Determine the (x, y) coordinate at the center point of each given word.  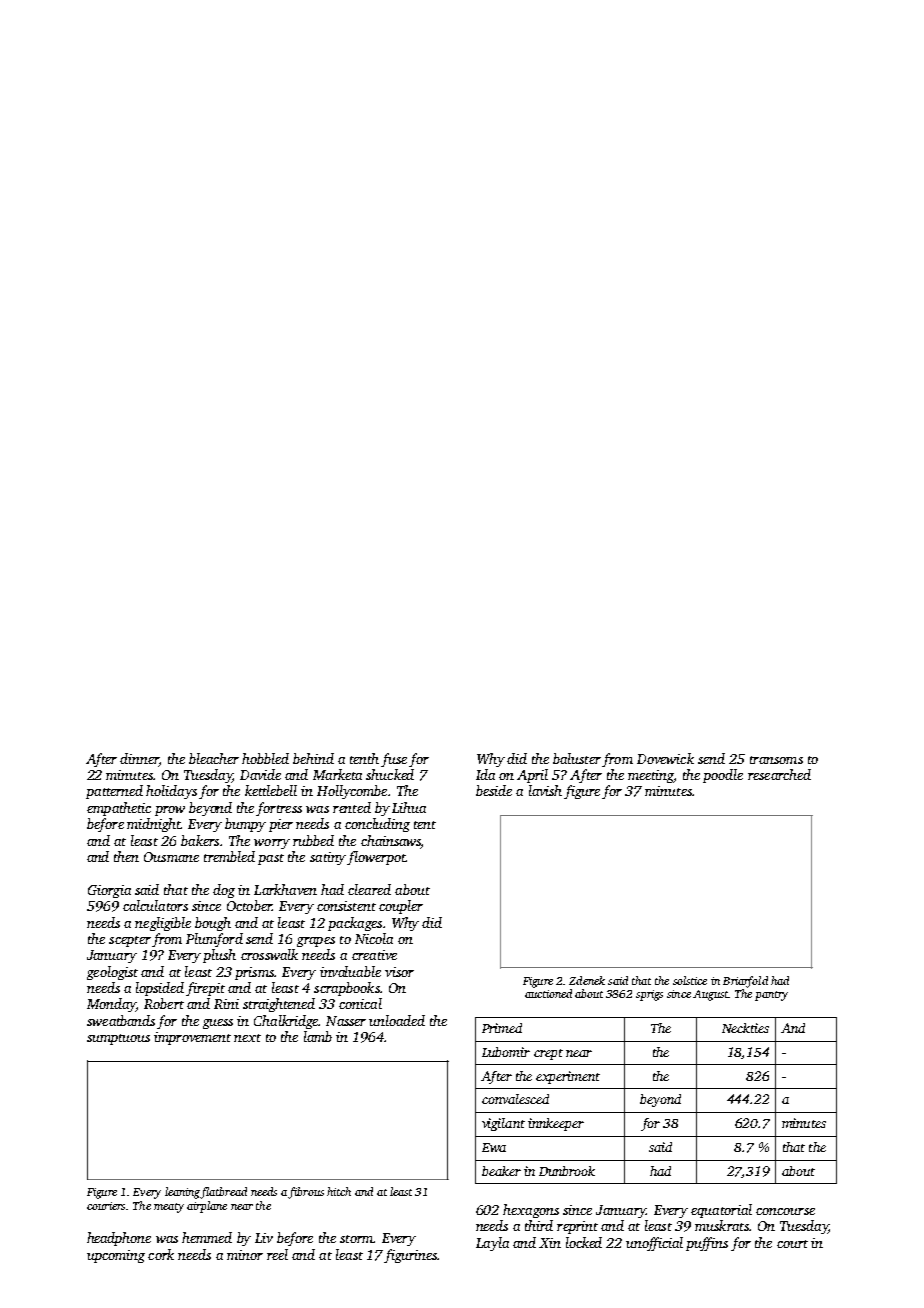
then (126, 856)
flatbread (224, 1193)
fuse (394, 760)
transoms (776, 760)
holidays (171, 792)
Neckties (745, 1028)
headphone (119, 1239)
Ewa (494, 1147)
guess (218, 1024)
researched (779, 774)
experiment (568, 1077)
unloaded (397, 1020)
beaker (501, 1171)
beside (494, 790)
